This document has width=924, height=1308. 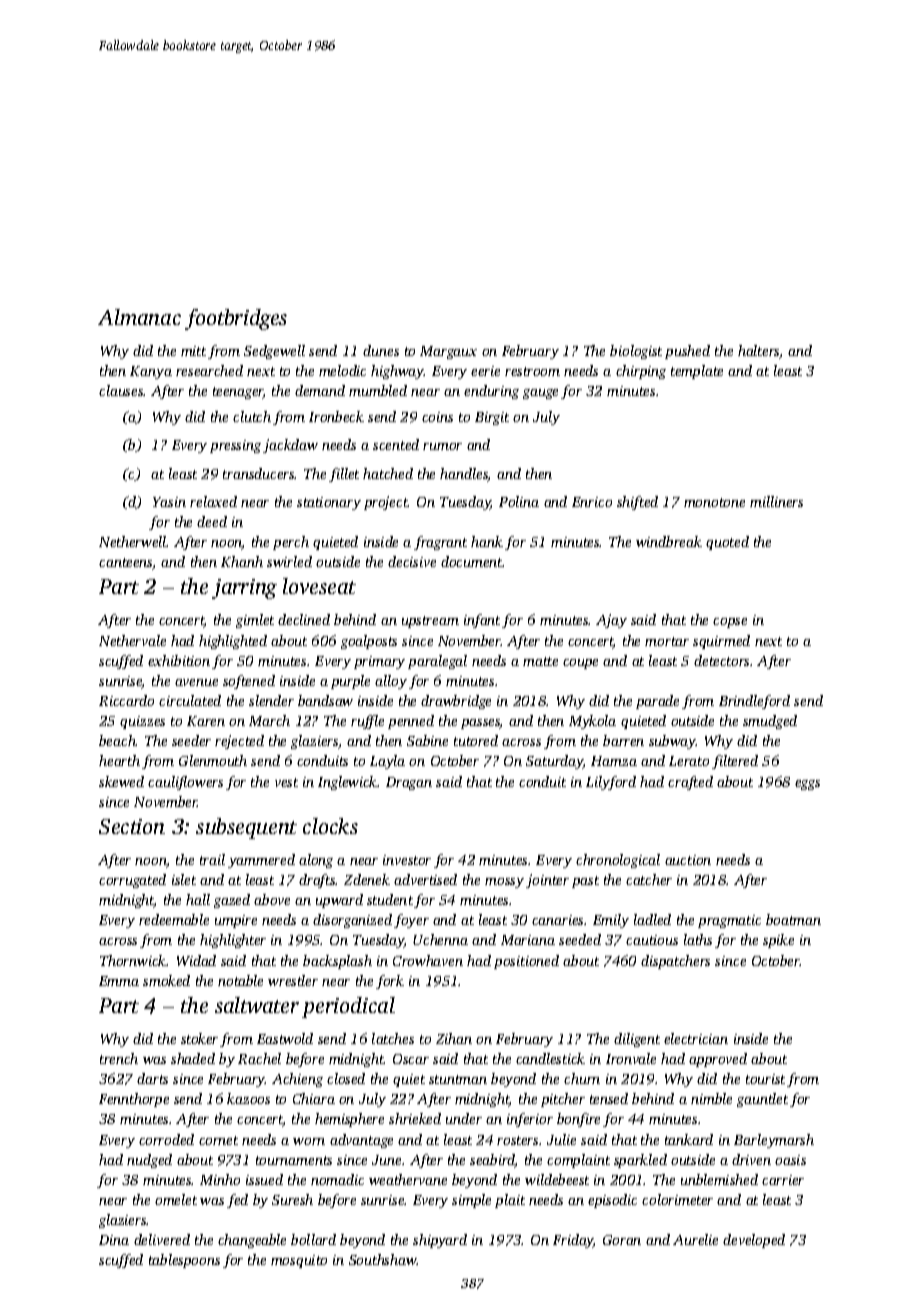 I want to click on tablespoons, so click(x=184, y=1261).
